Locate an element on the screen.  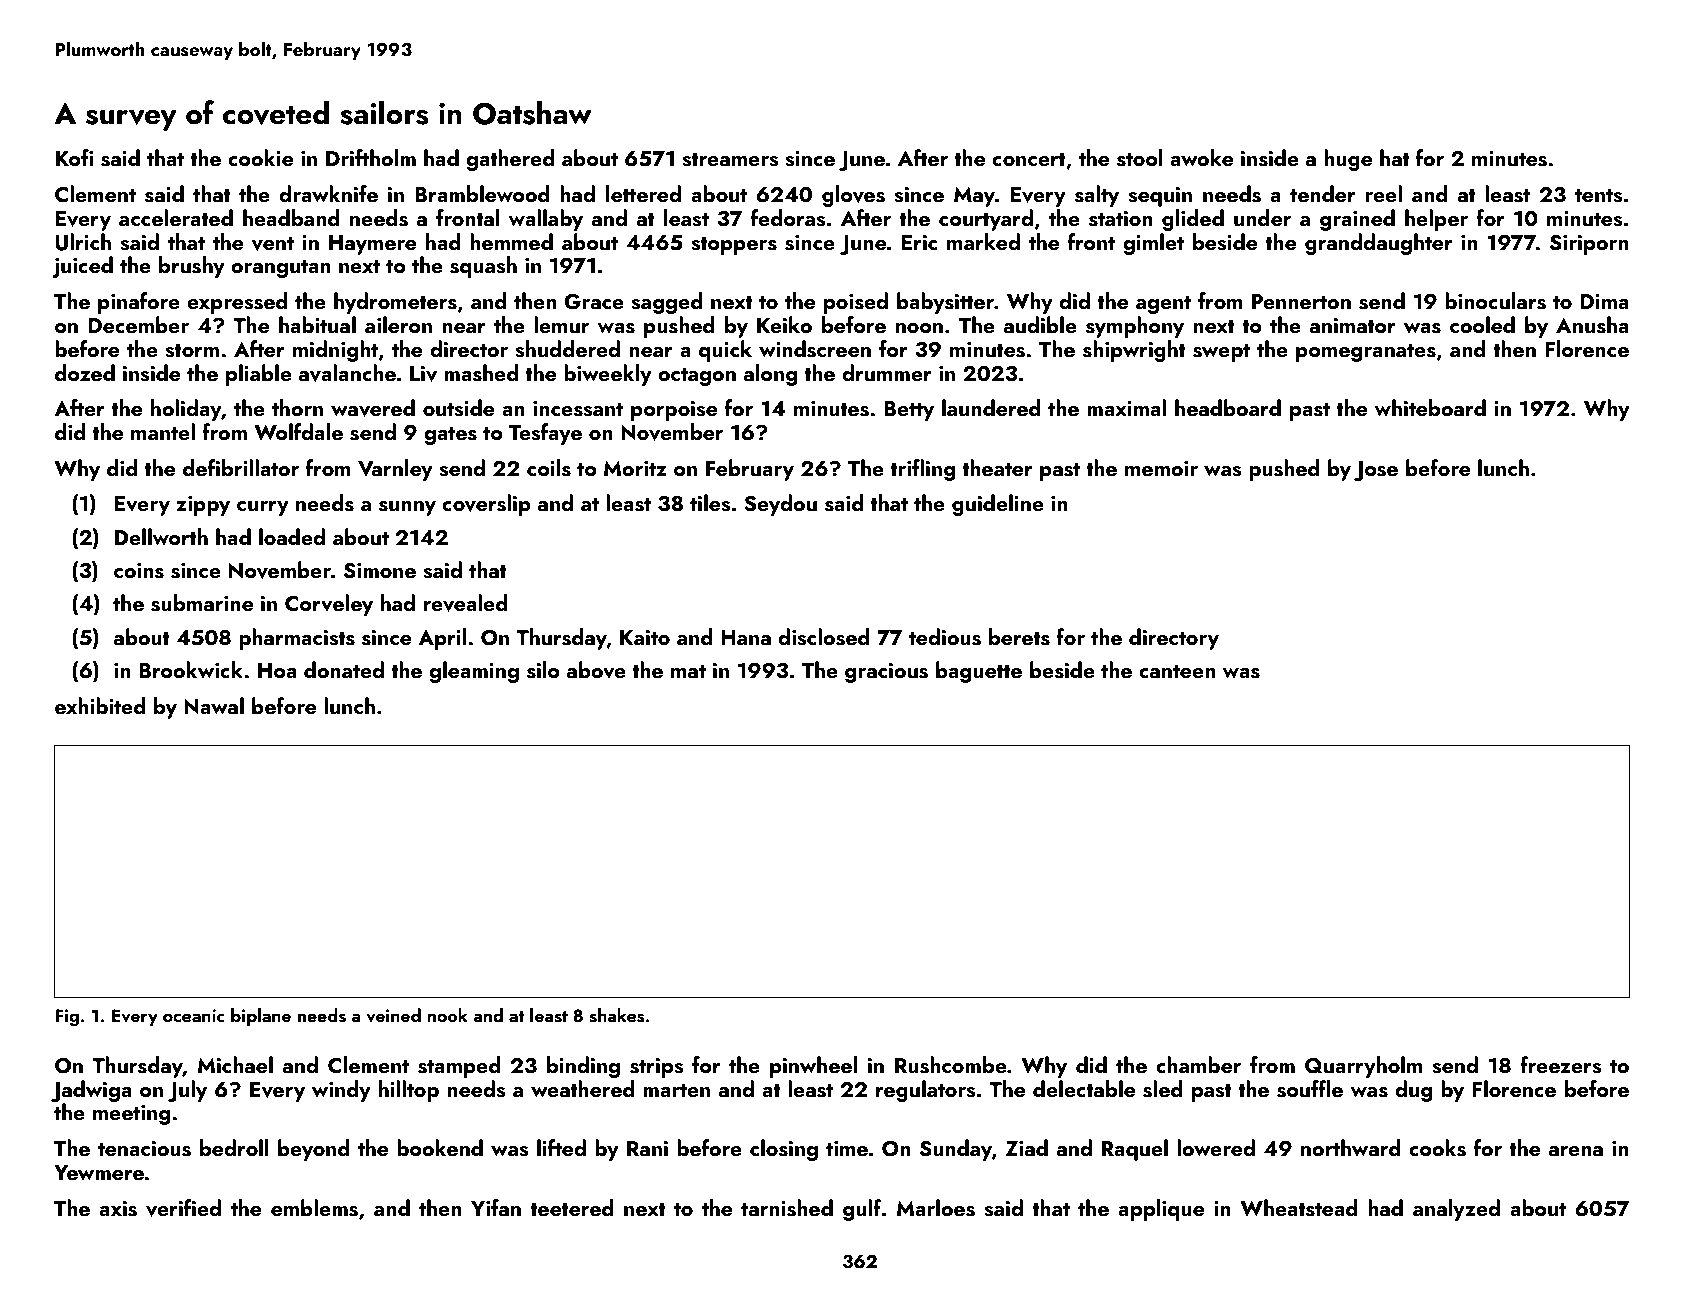
Quarryholm is located at coordinates (1364, 1067).
